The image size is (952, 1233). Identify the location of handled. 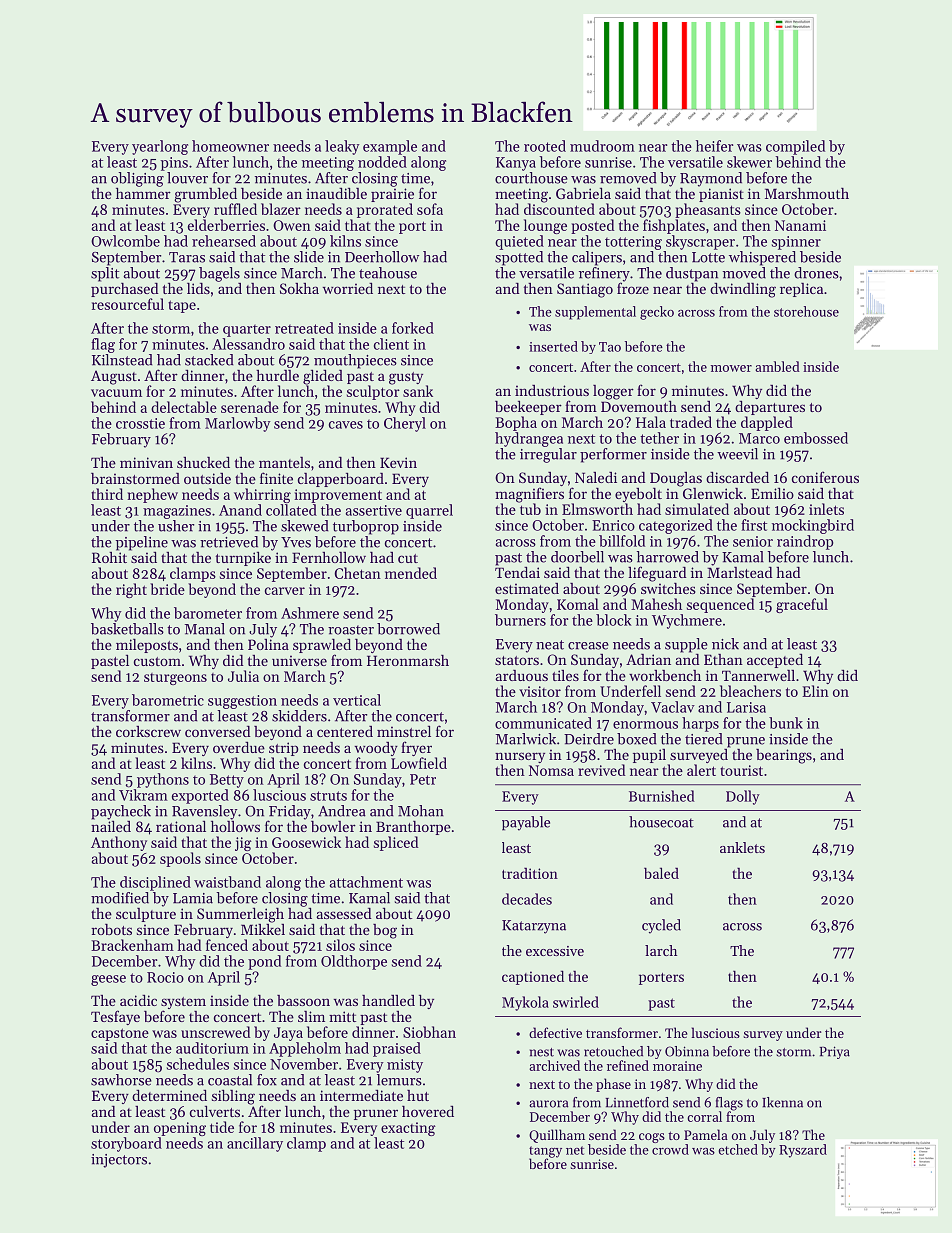
(388, 1000).
